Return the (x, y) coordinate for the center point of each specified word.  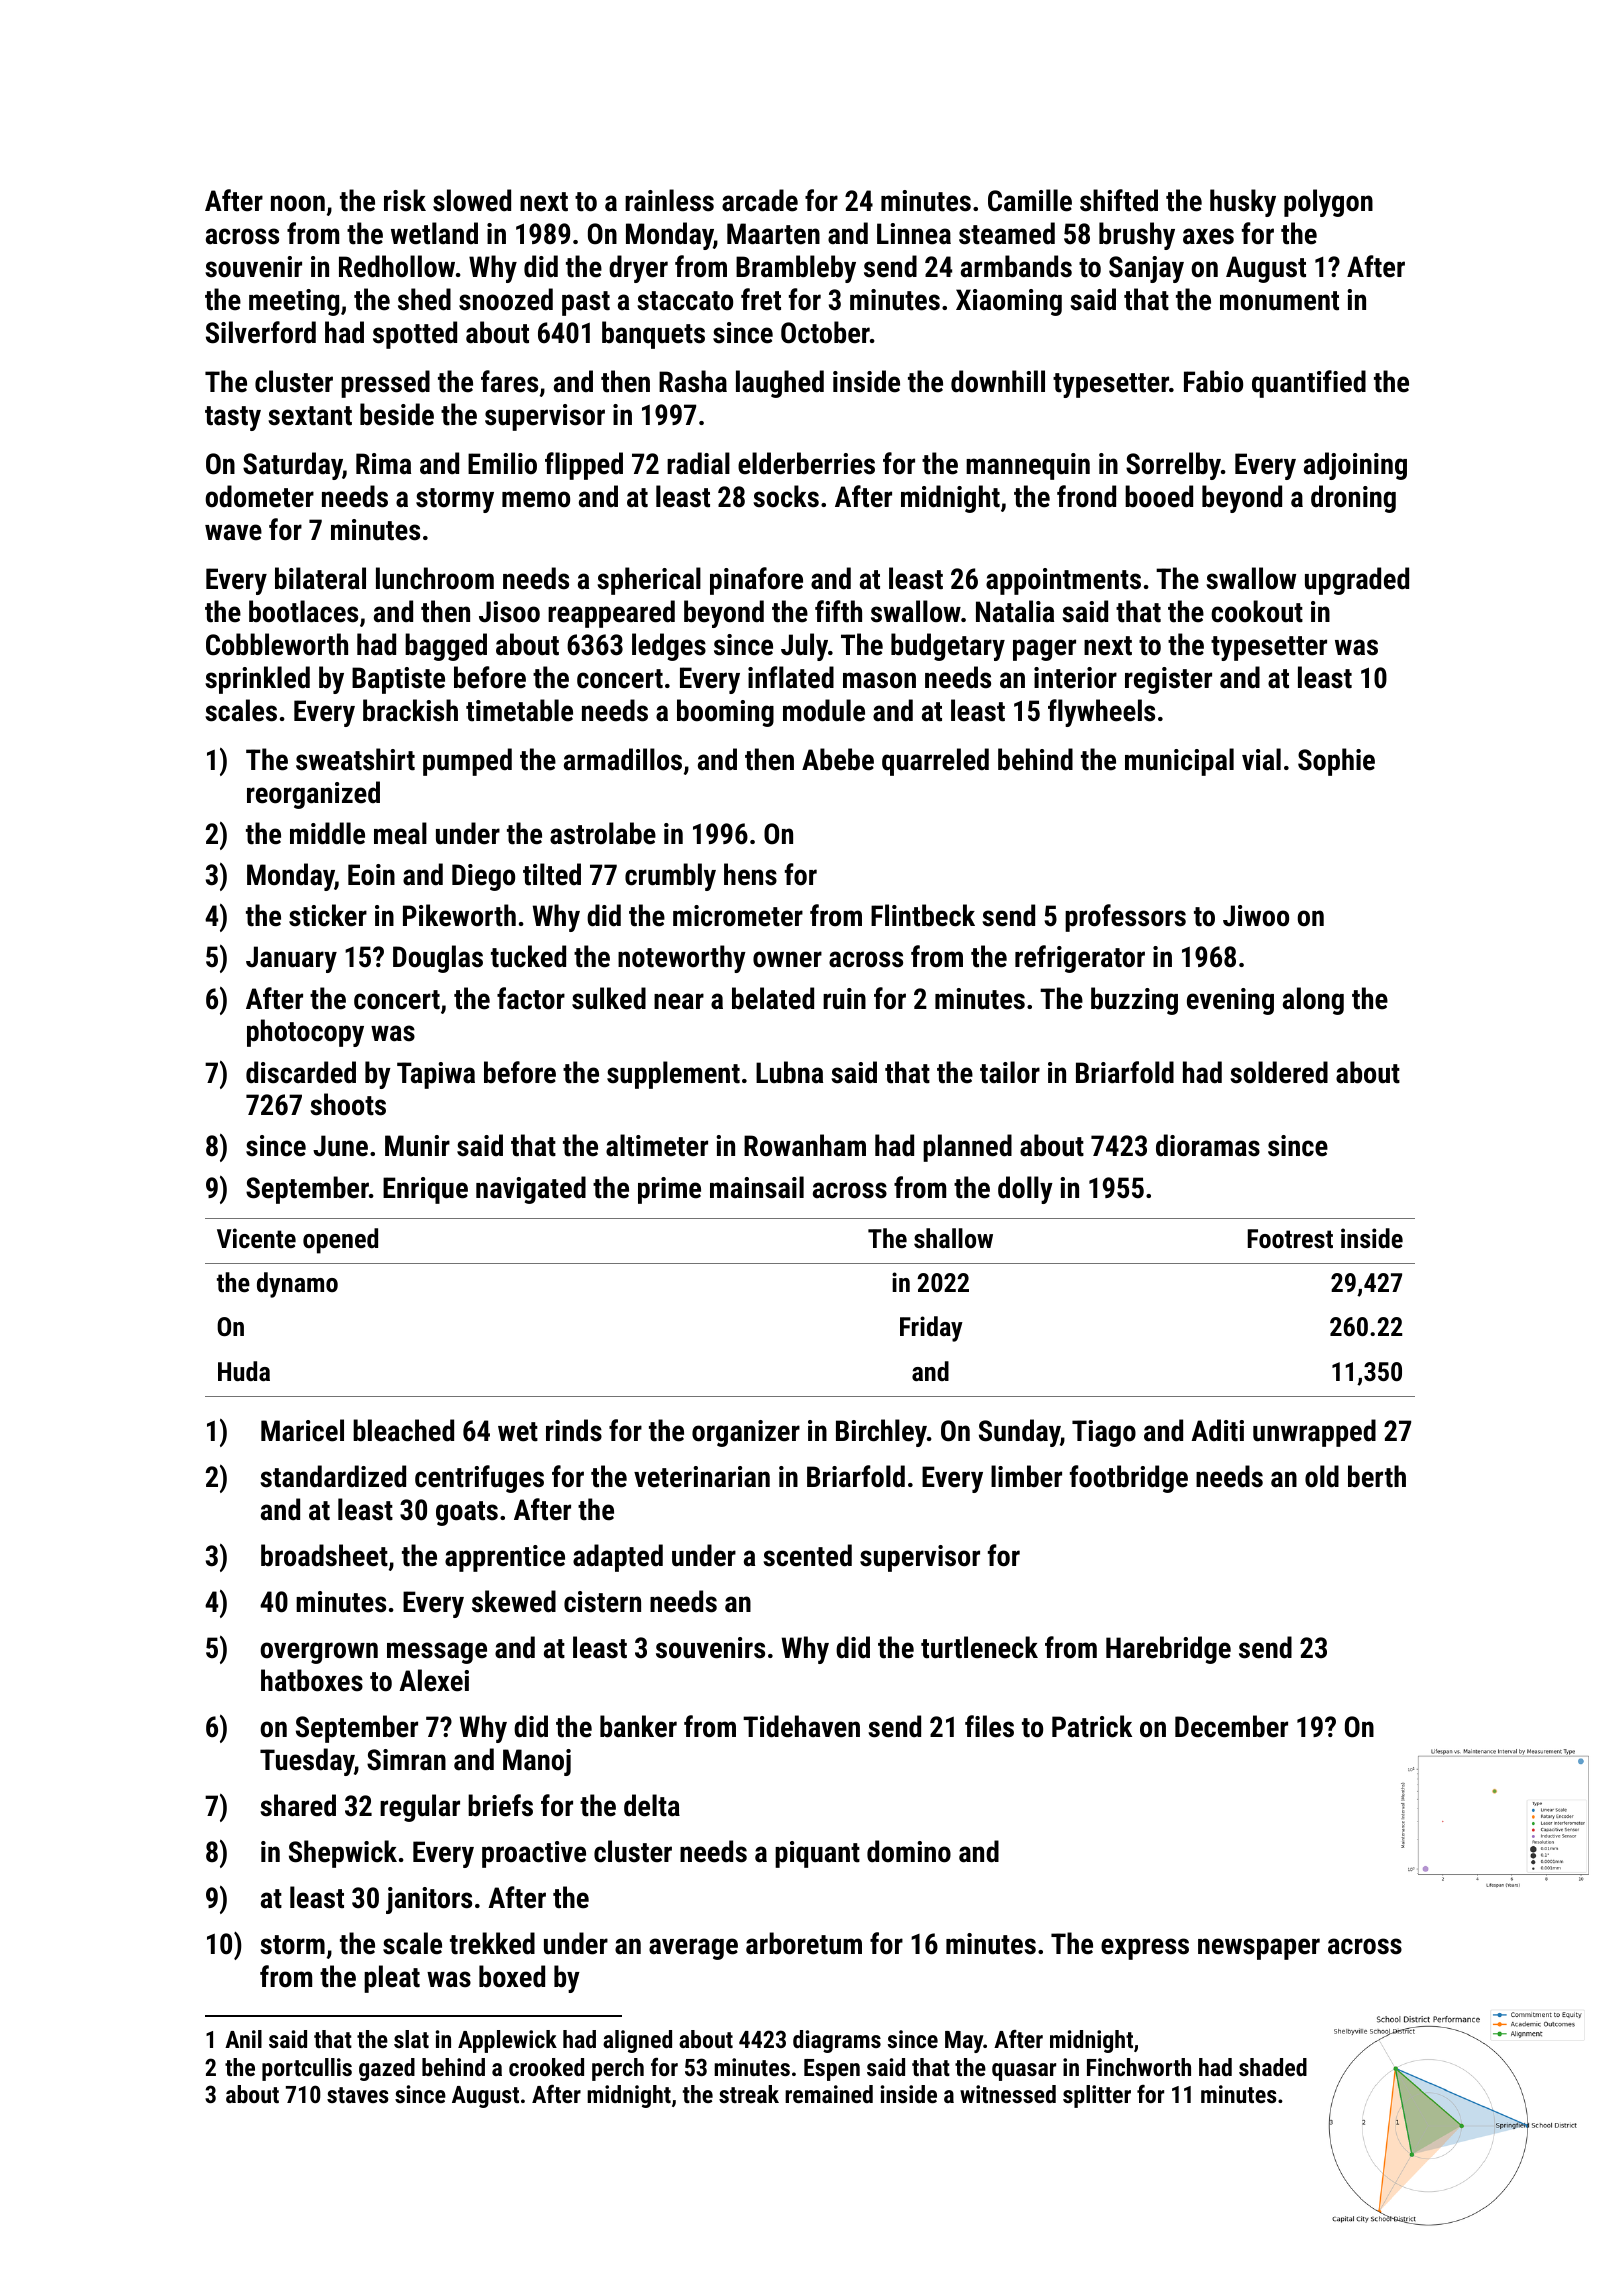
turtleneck (979, 1647)
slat (411, 2039)
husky (1243, 203)
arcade (760, 200)
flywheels (1101, 713)
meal (400, 833)
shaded (1273, 2067)
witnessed (1008, 2094)
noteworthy (682, 959)
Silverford (261, 332)
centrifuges (479, 1479)
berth (1377, 1476)
